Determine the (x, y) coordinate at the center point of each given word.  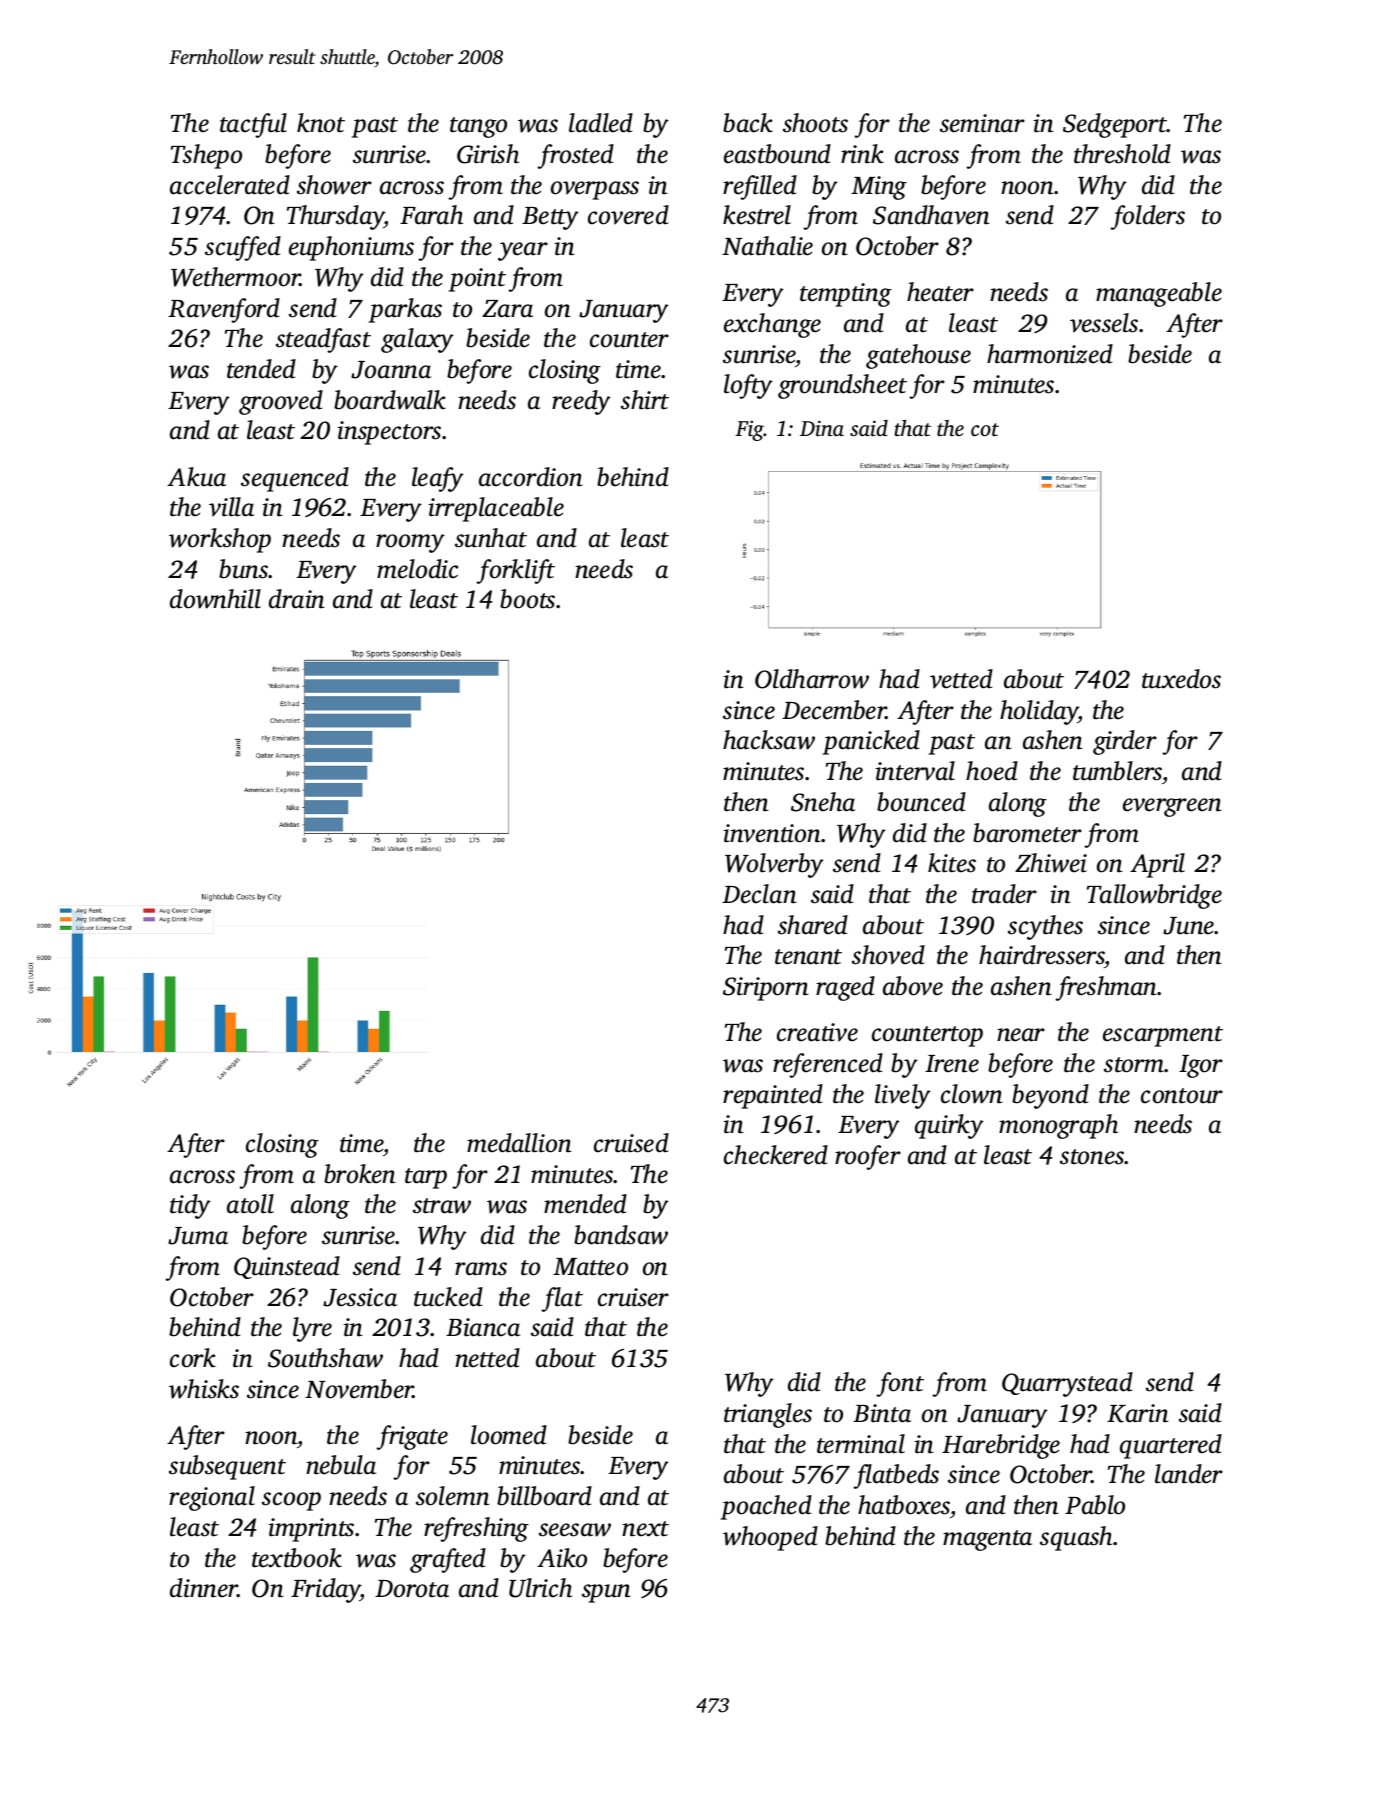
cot (985, 429)
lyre (312, 1329)
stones (1092, 1157)
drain (297, 599)
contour (1182, 1096)
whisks (204, 1389)
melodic (417, 569)
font (900, 1384)
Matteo (590, 1267)
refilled (760, 187)
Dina (822, 428)
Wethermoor (236, 277)
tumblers (1117, 771)
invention (772, 833)
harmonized (1050, 354)
